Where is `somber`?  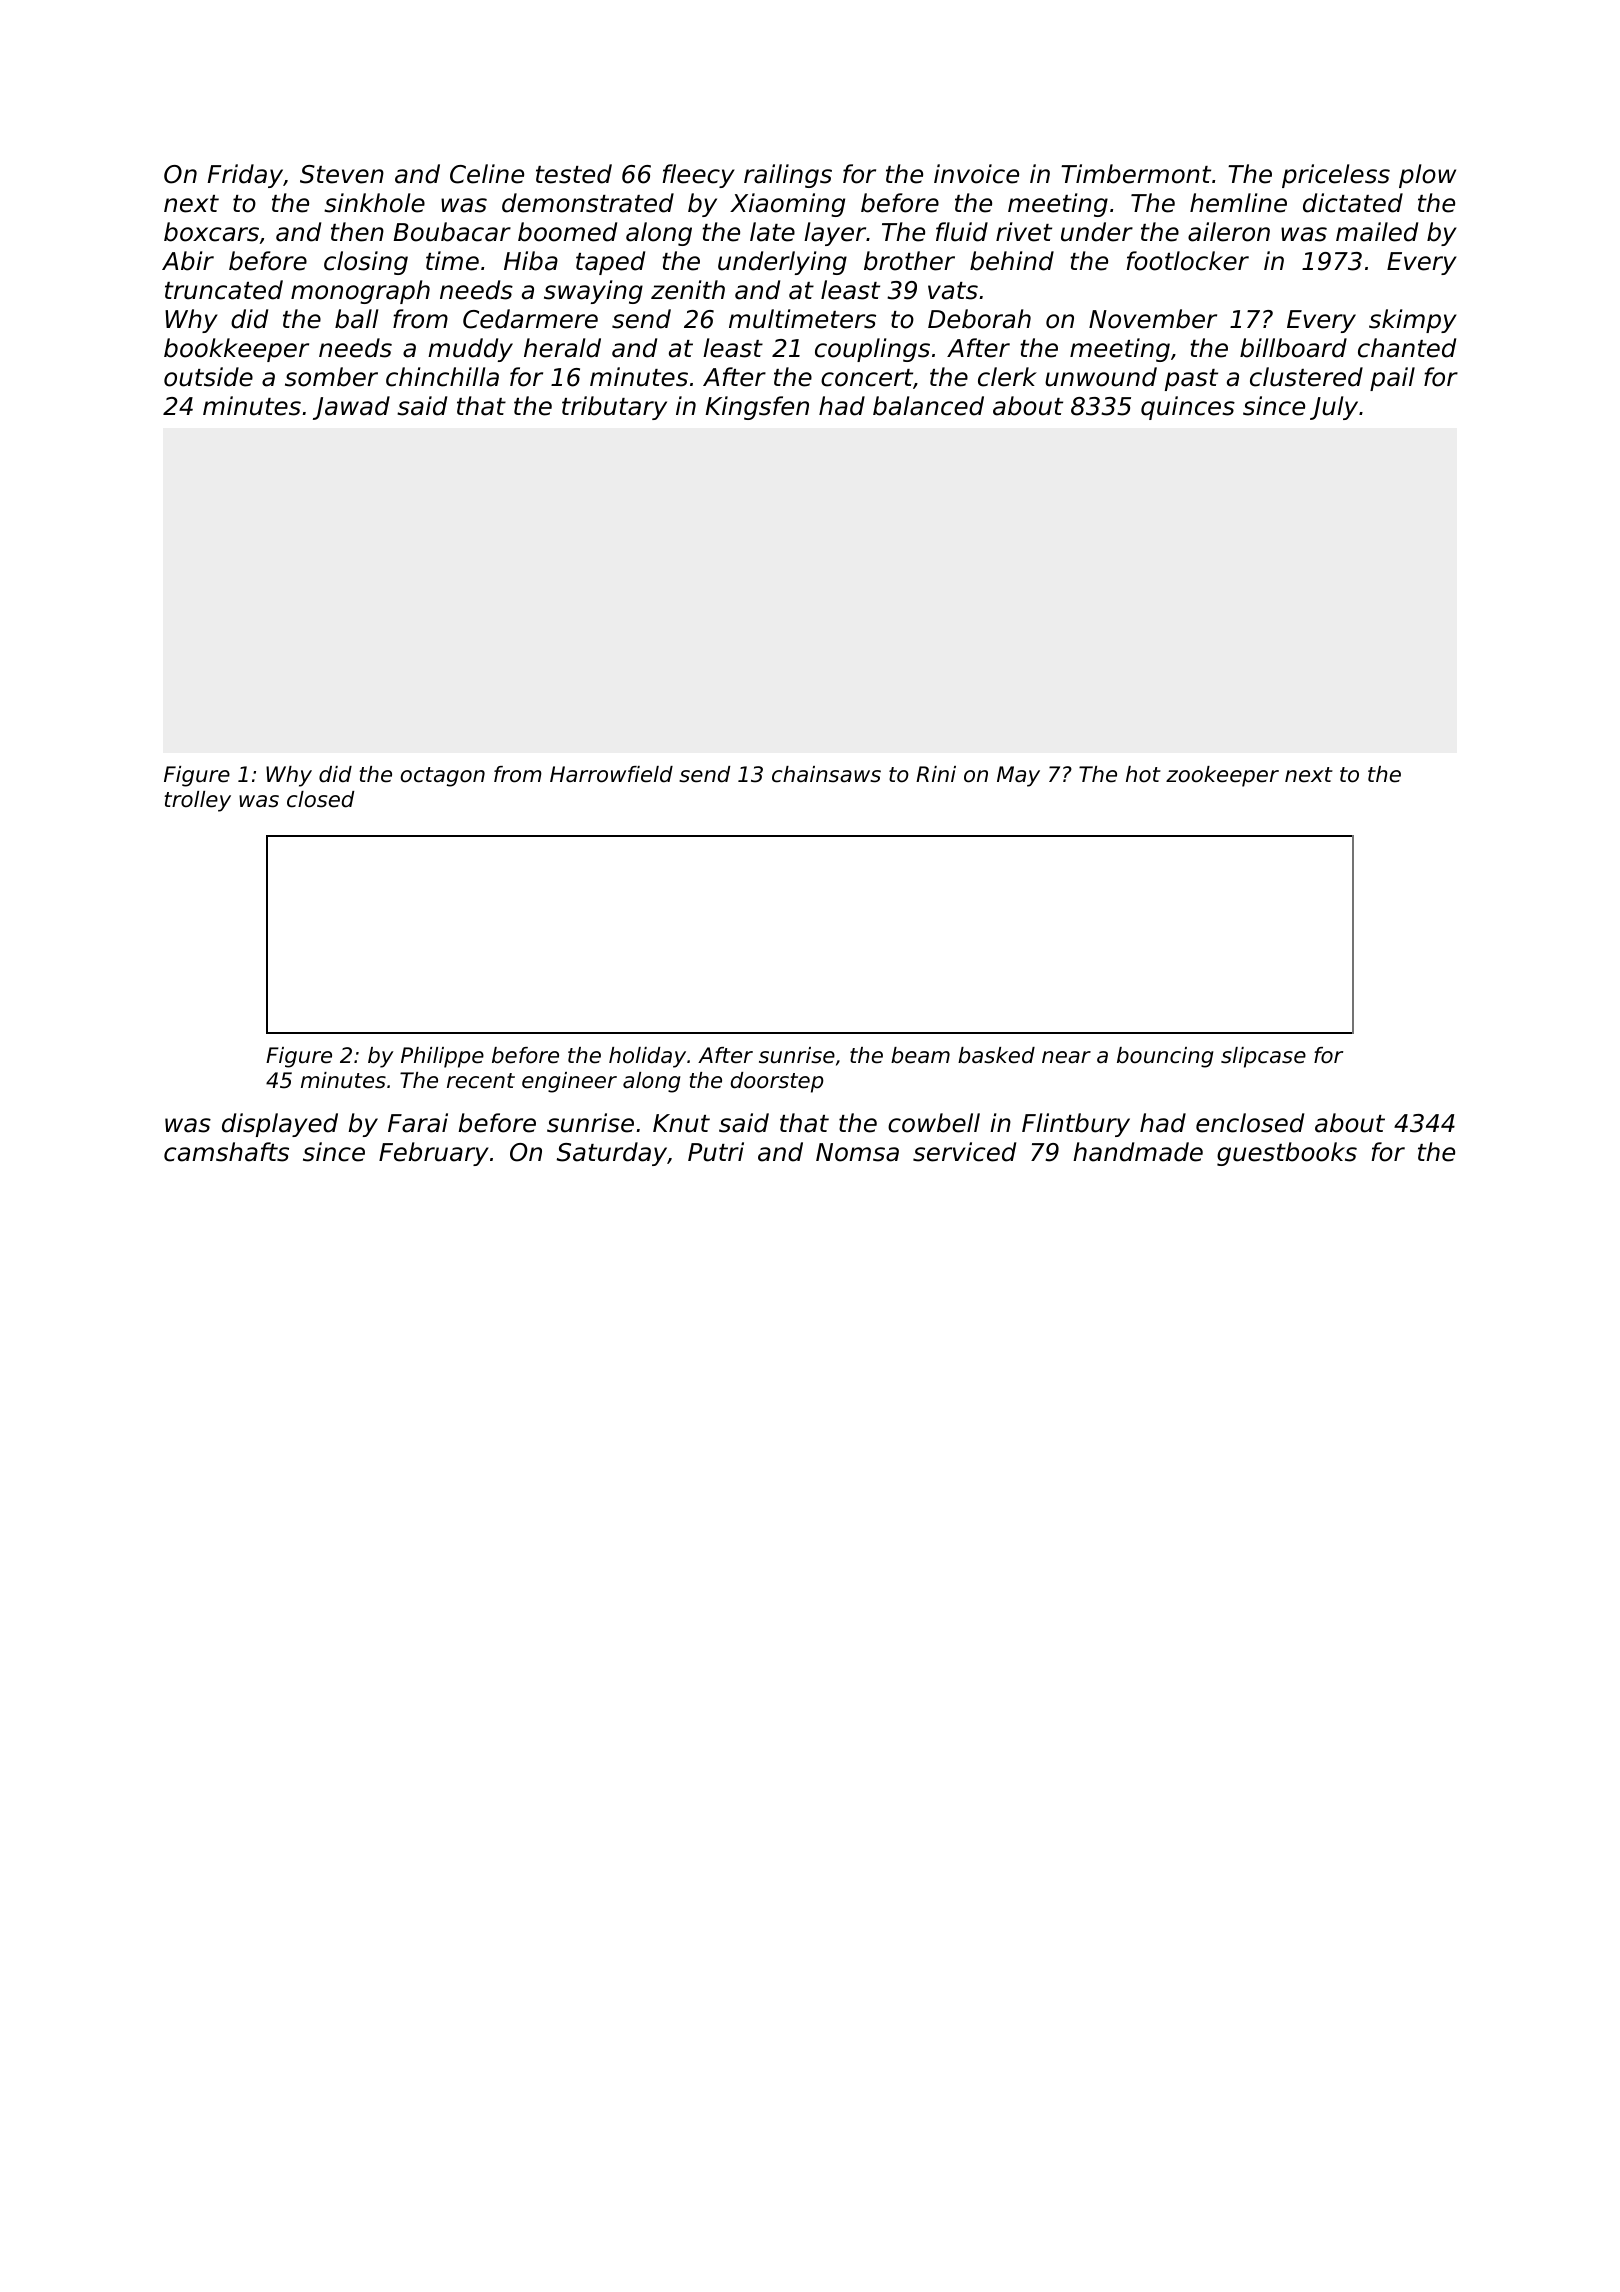
somber is located at coordinates (331, 377).
